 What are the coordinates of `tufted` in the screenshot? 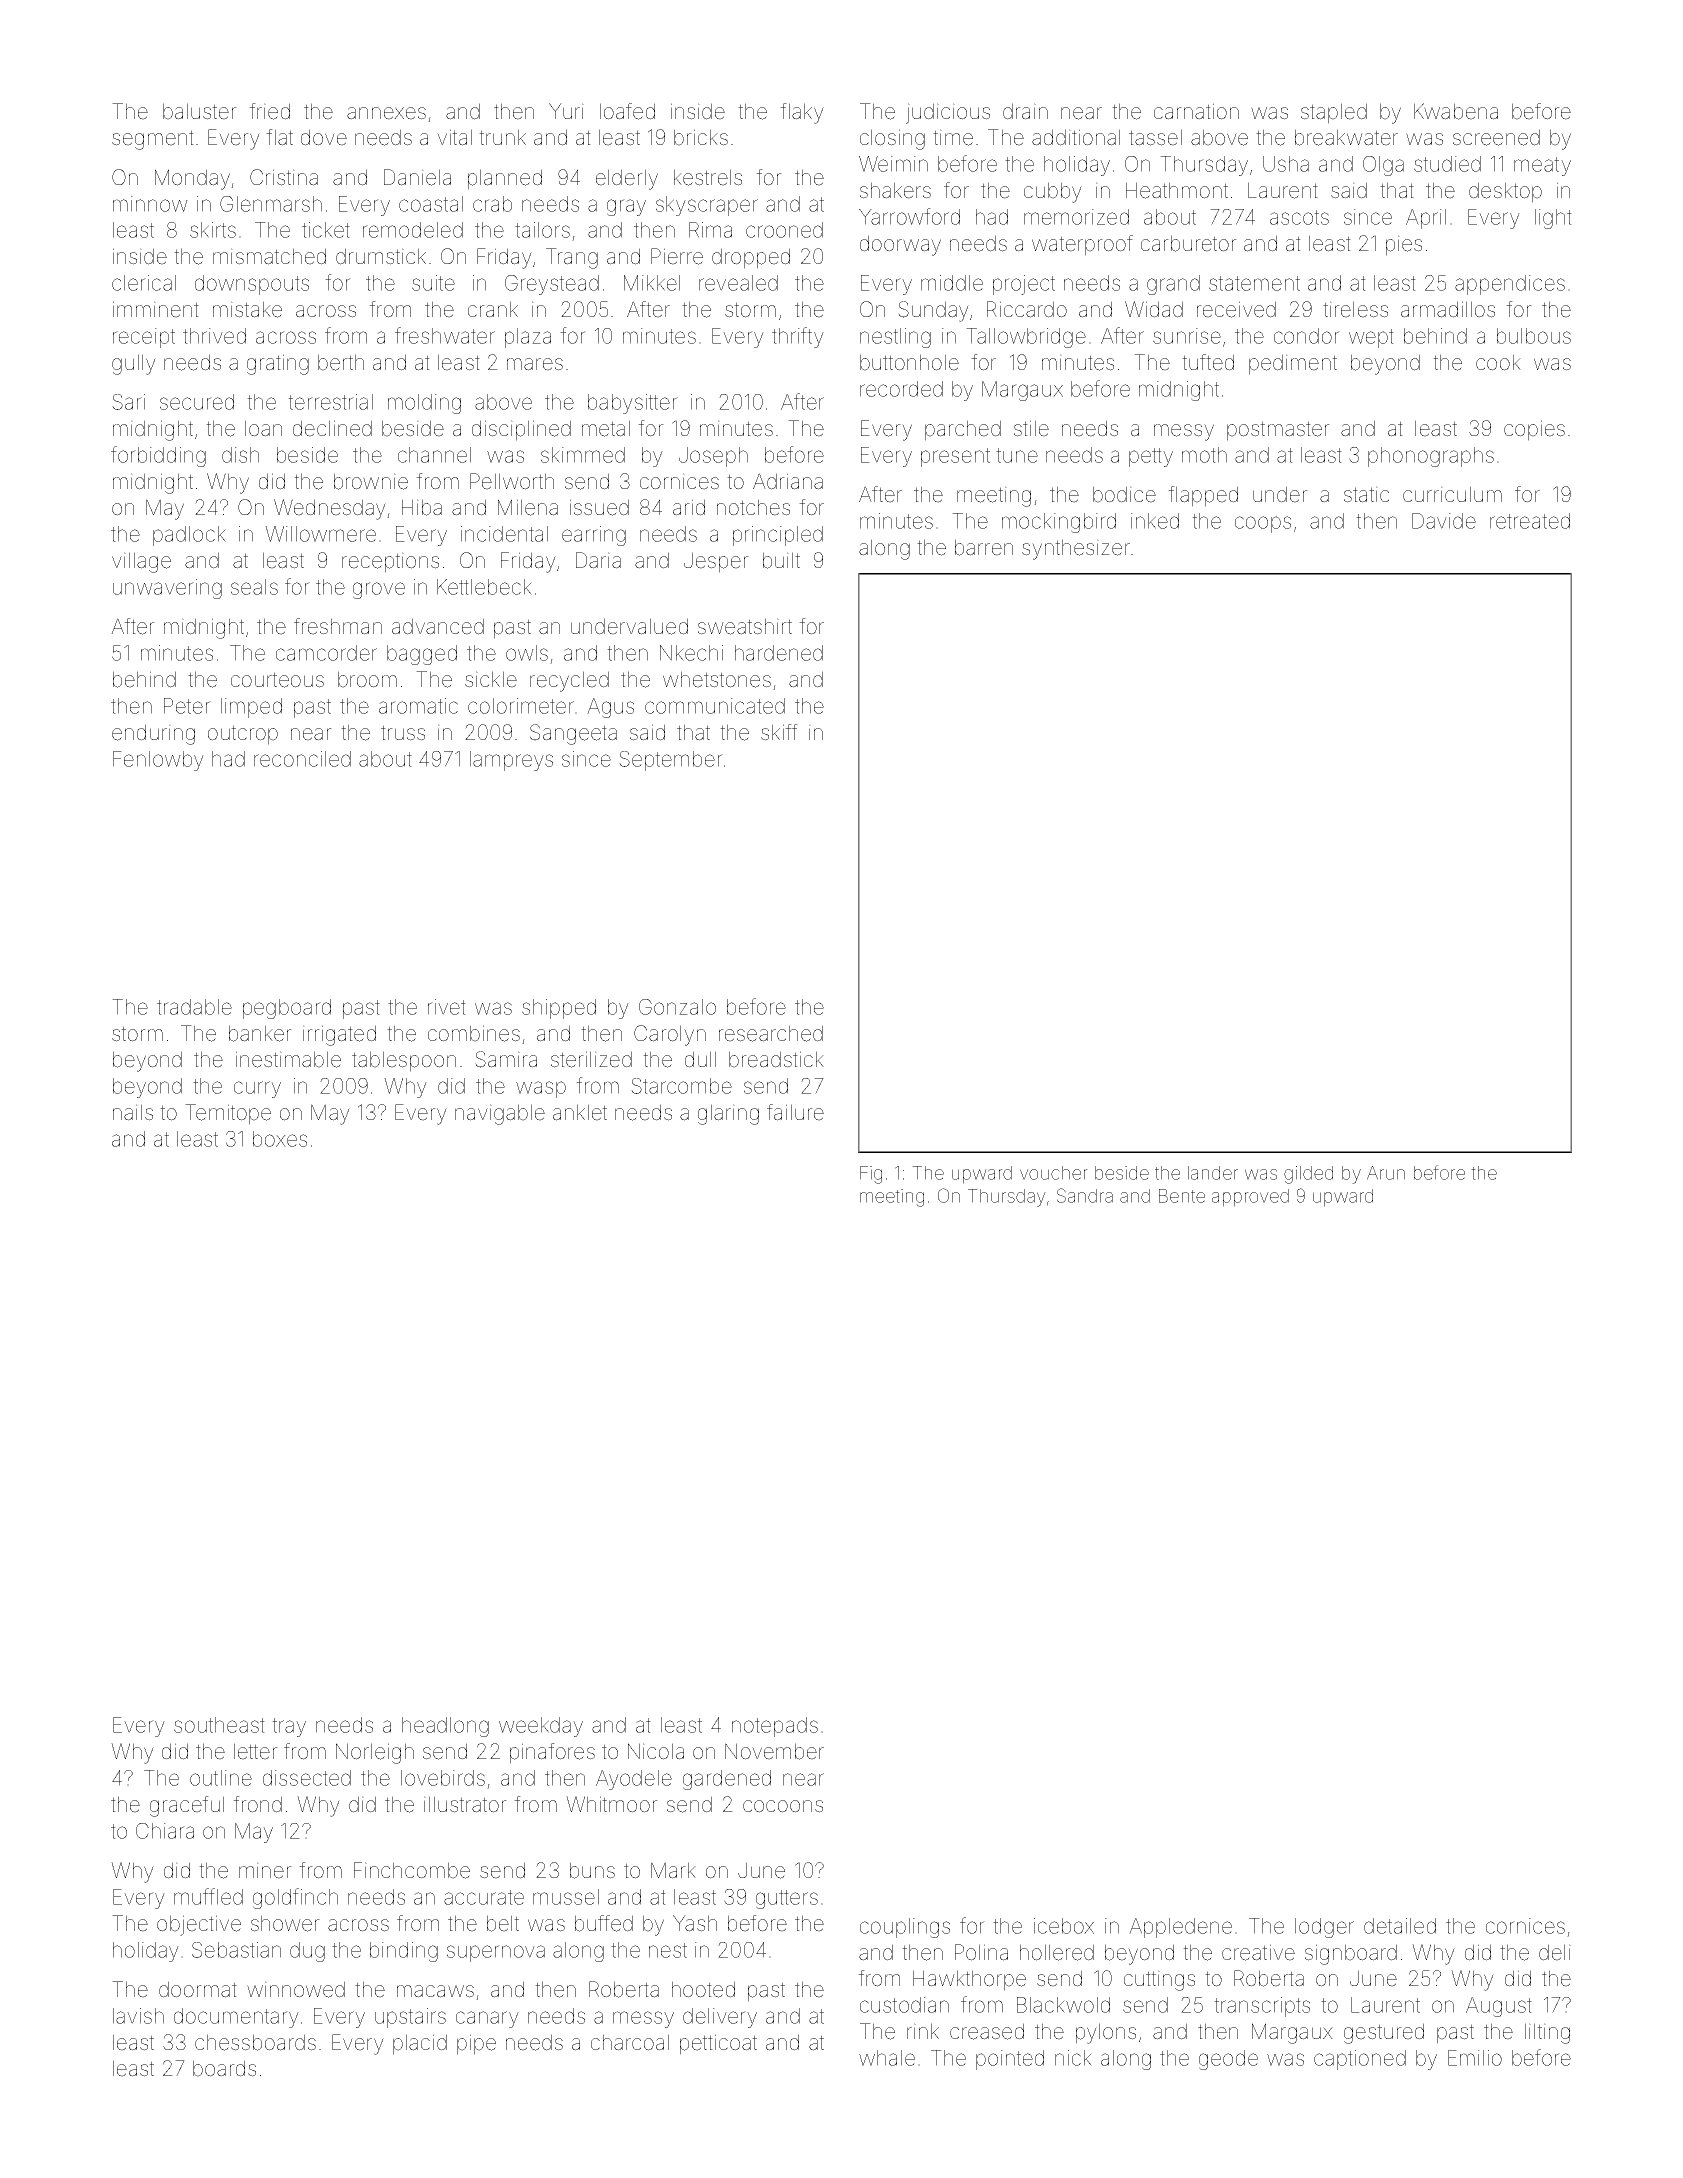 It's located at (1208, 362).
